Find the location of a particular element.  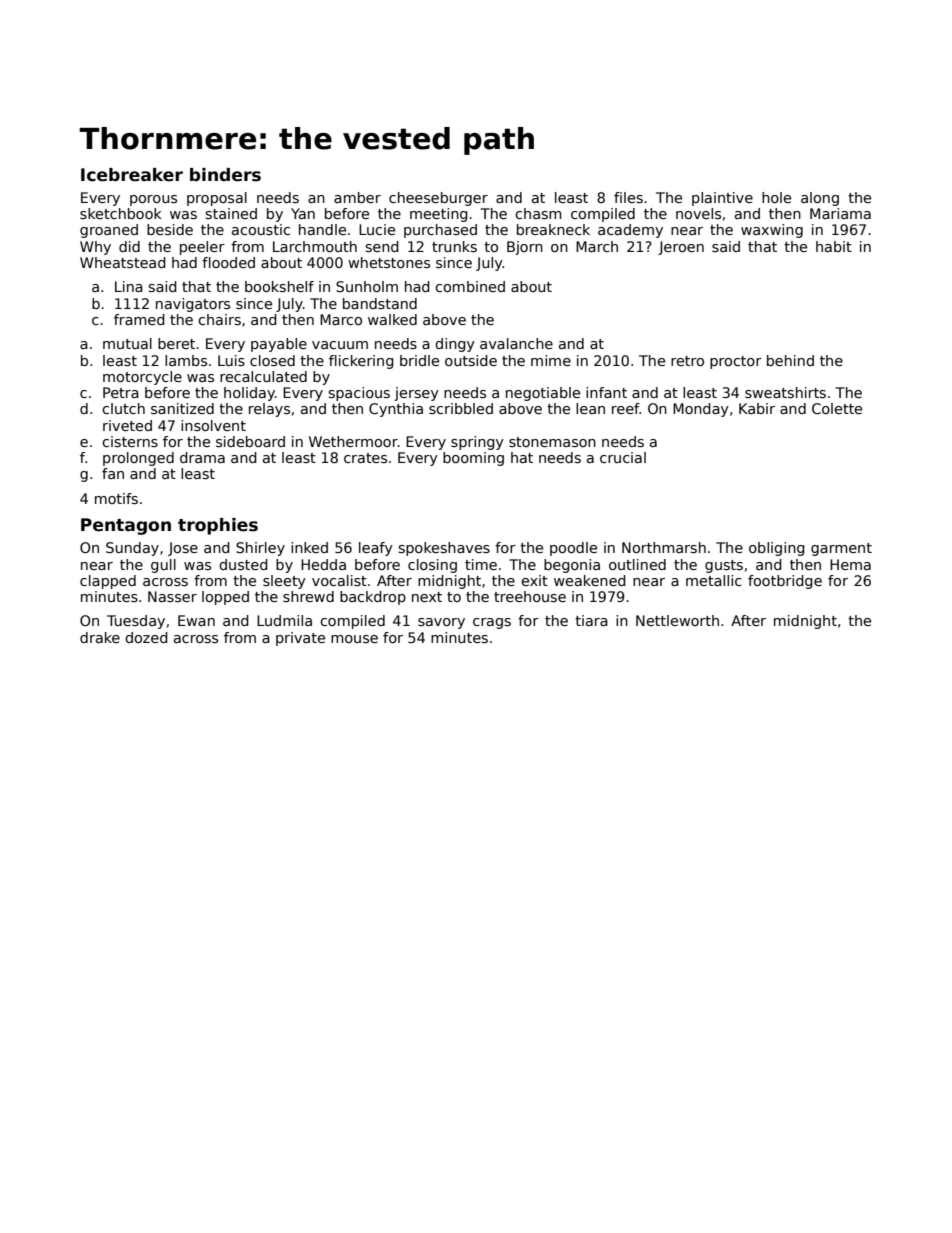

poodle is located at coordinates (573, 549).
